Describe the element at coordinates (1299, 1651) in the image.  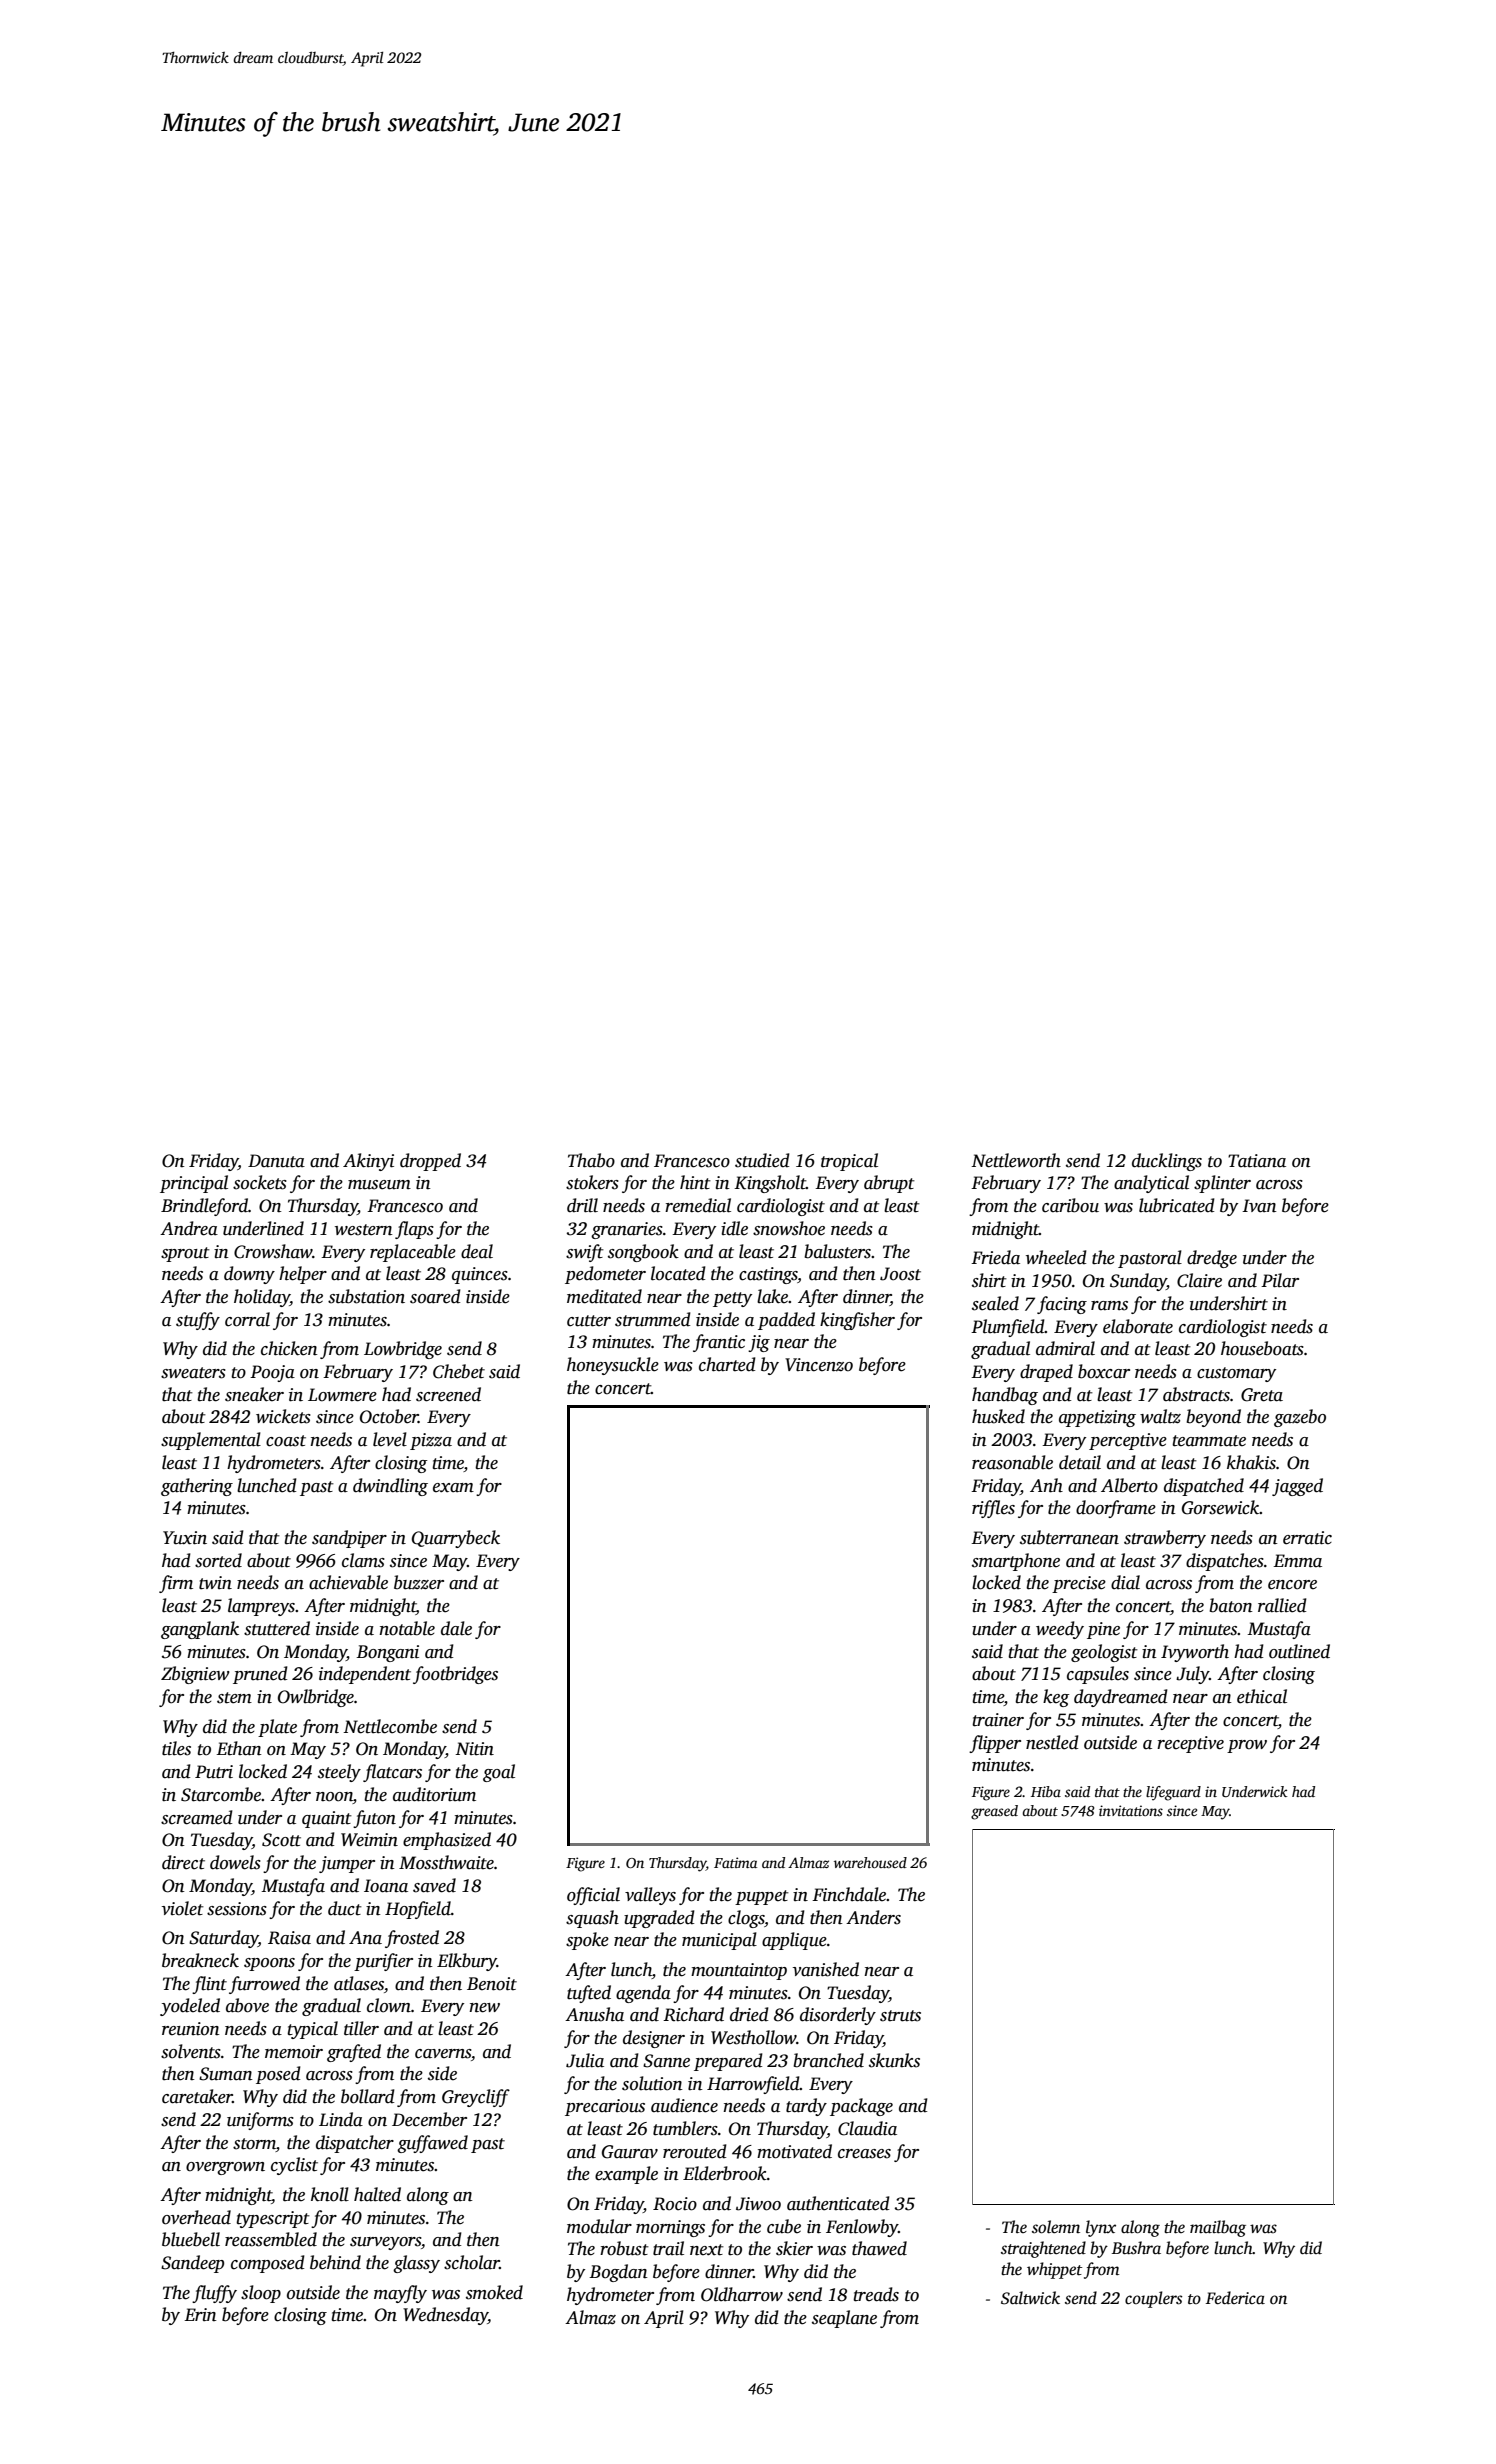
I see `outlined` at that location.
